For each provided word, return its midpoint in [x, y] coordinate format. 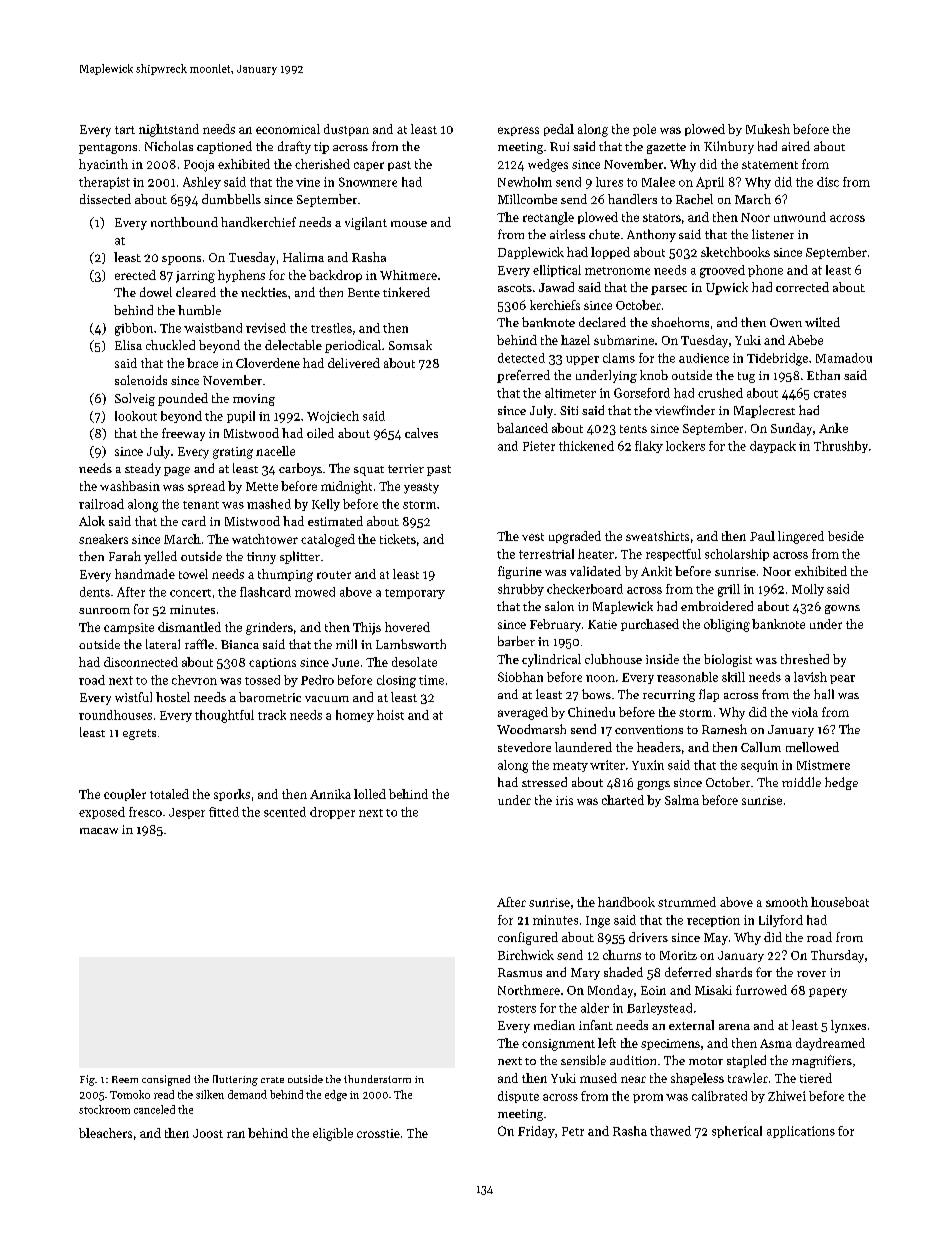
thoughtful [224, 716]
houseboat [840, 902]
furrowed [761, 990]
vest [533, 537]
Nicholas [169, 146]
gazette [666, 148]
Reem [125, 1079]
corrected [802, 287]
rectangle [548, 218]
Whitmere [408, 275]
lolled [370, 794]
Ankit [656, 571]
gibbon [134, 329]
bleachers [105, 1133]
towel [193, 574]
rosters [517, 1009]
